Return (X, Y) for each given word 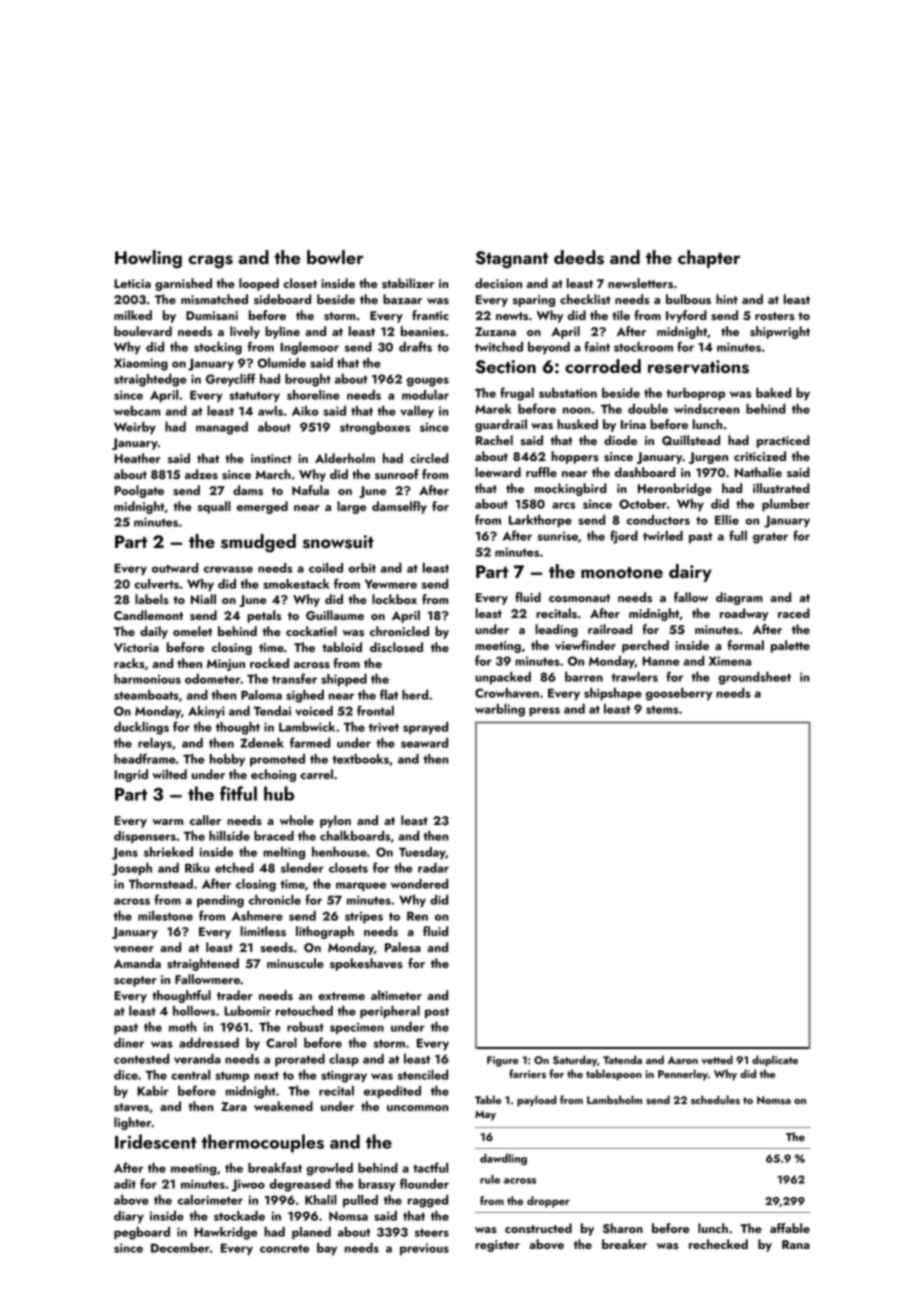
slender (302, 867)
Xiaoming (141, 364)
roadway (744, 614)
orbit (362, 567)
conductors (658, 520)
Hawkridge (225, 1233)
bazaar (402, 299)
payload (537, 1101)
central (190, 1075)
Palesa (402, 947)
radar (433, 867)
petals (264, 616)
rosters (775, 316)
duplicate (775, 1061)
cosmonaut (579, 598)
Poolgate (139, 491)
